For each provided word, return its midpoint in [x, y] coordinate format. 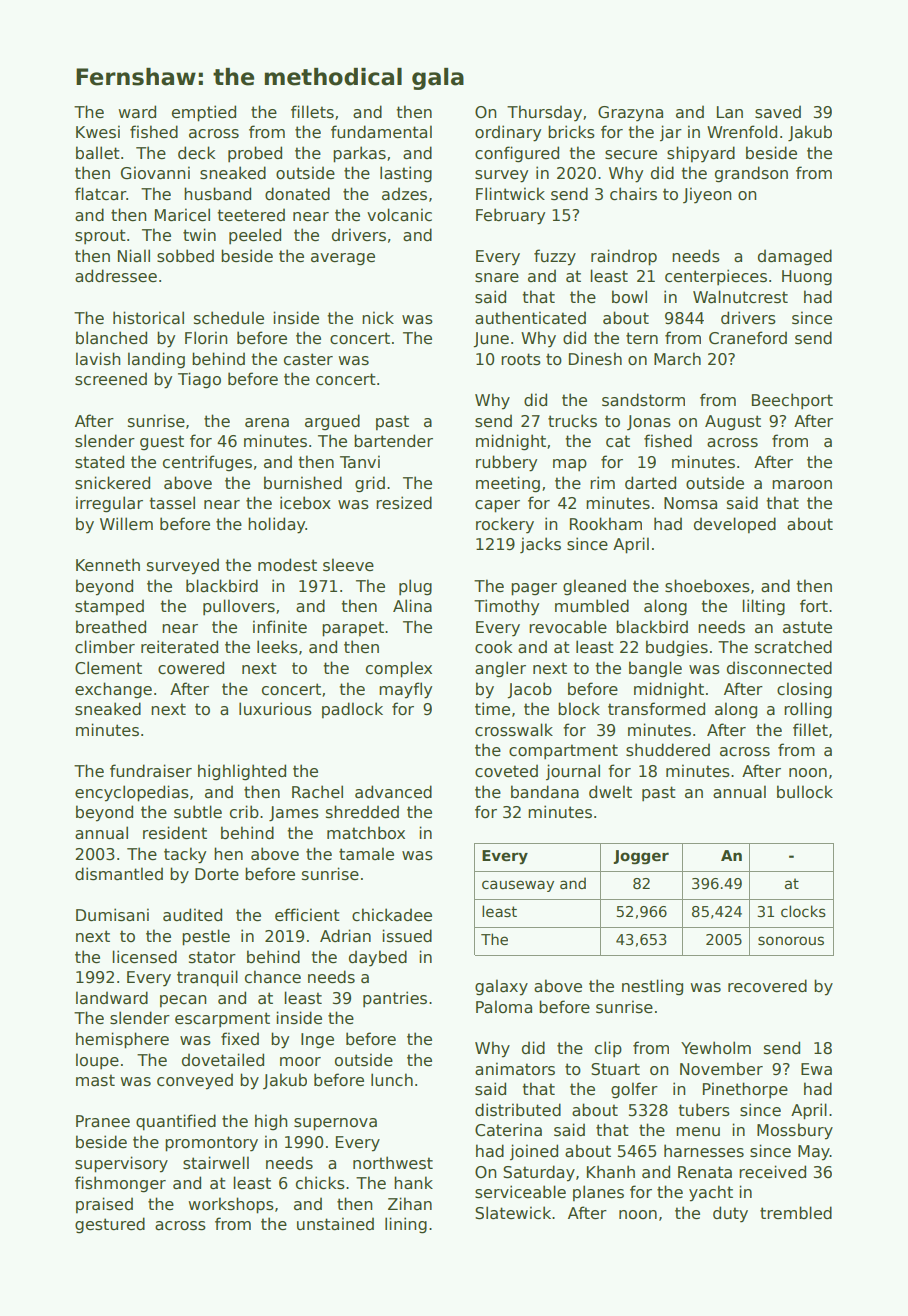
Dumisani [112, 915]
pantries [395, 999]
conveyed [195, 1081]
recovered [767, 986]
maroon [802, 484]
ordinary [508, 133]
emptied [204, 113]
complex [399, 669]
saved [778, 112]
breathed [111, 627]
